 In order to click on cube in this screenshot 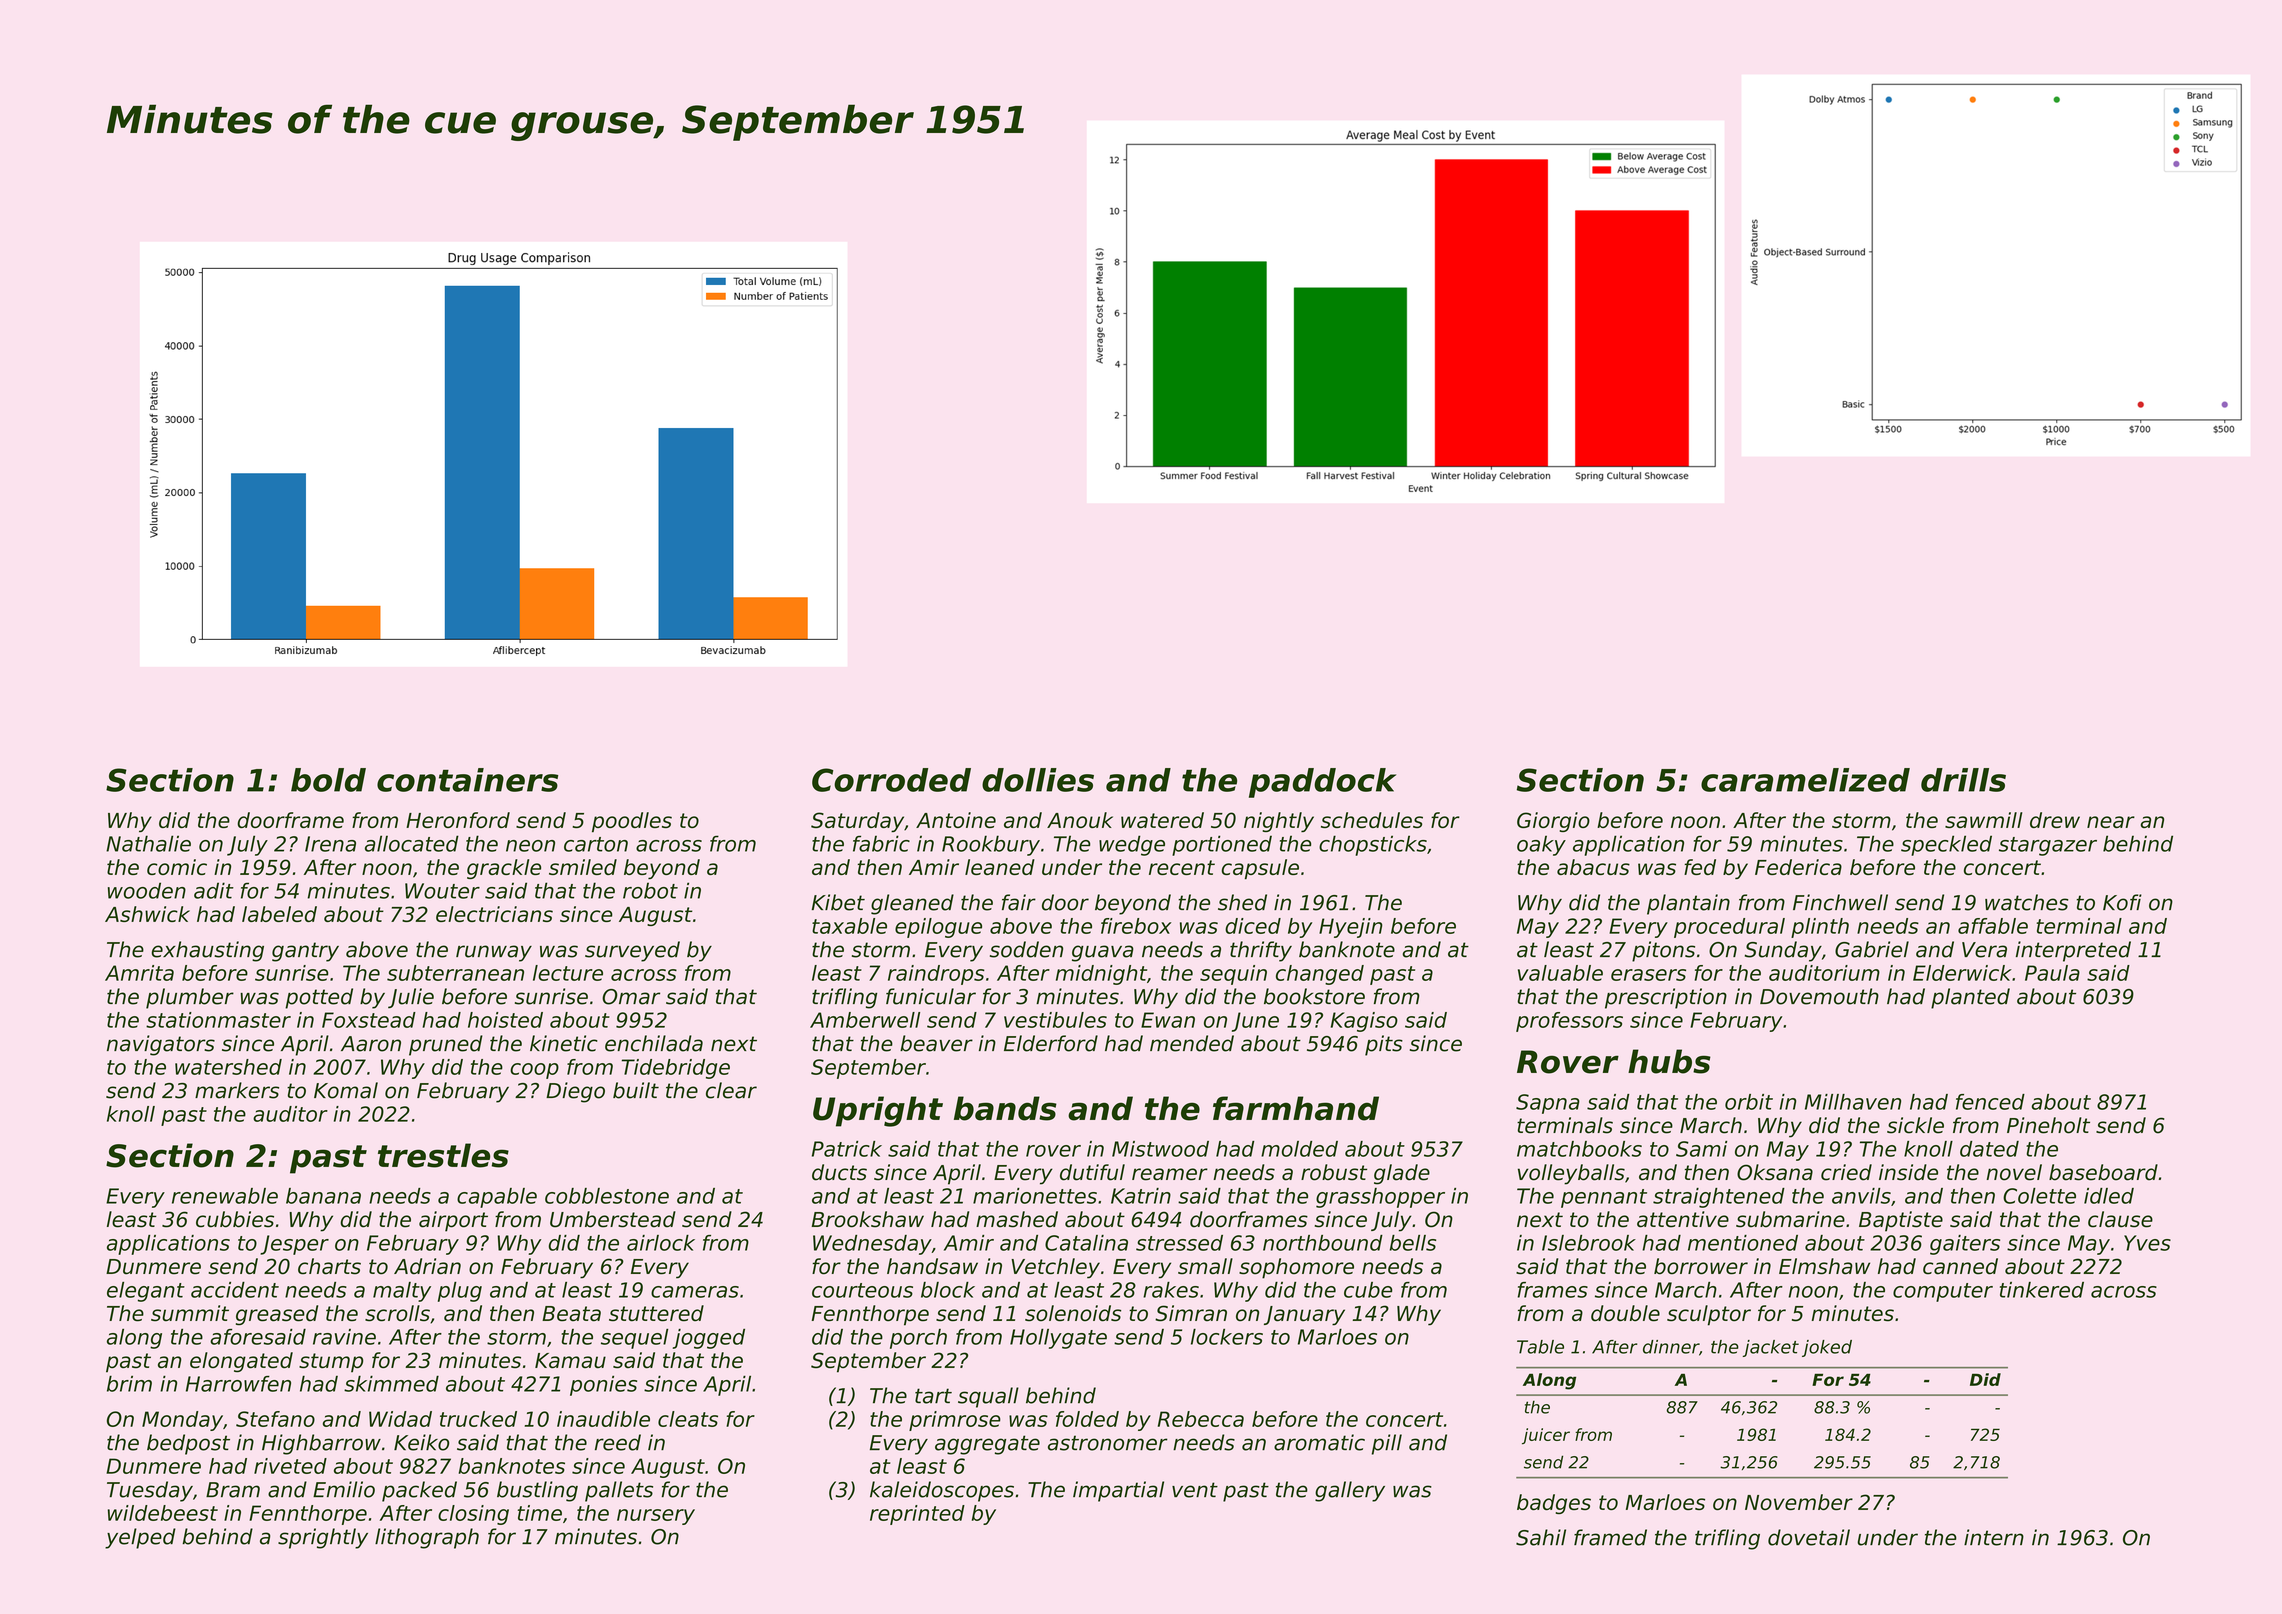, I will do `click(1368, 1290)`.
